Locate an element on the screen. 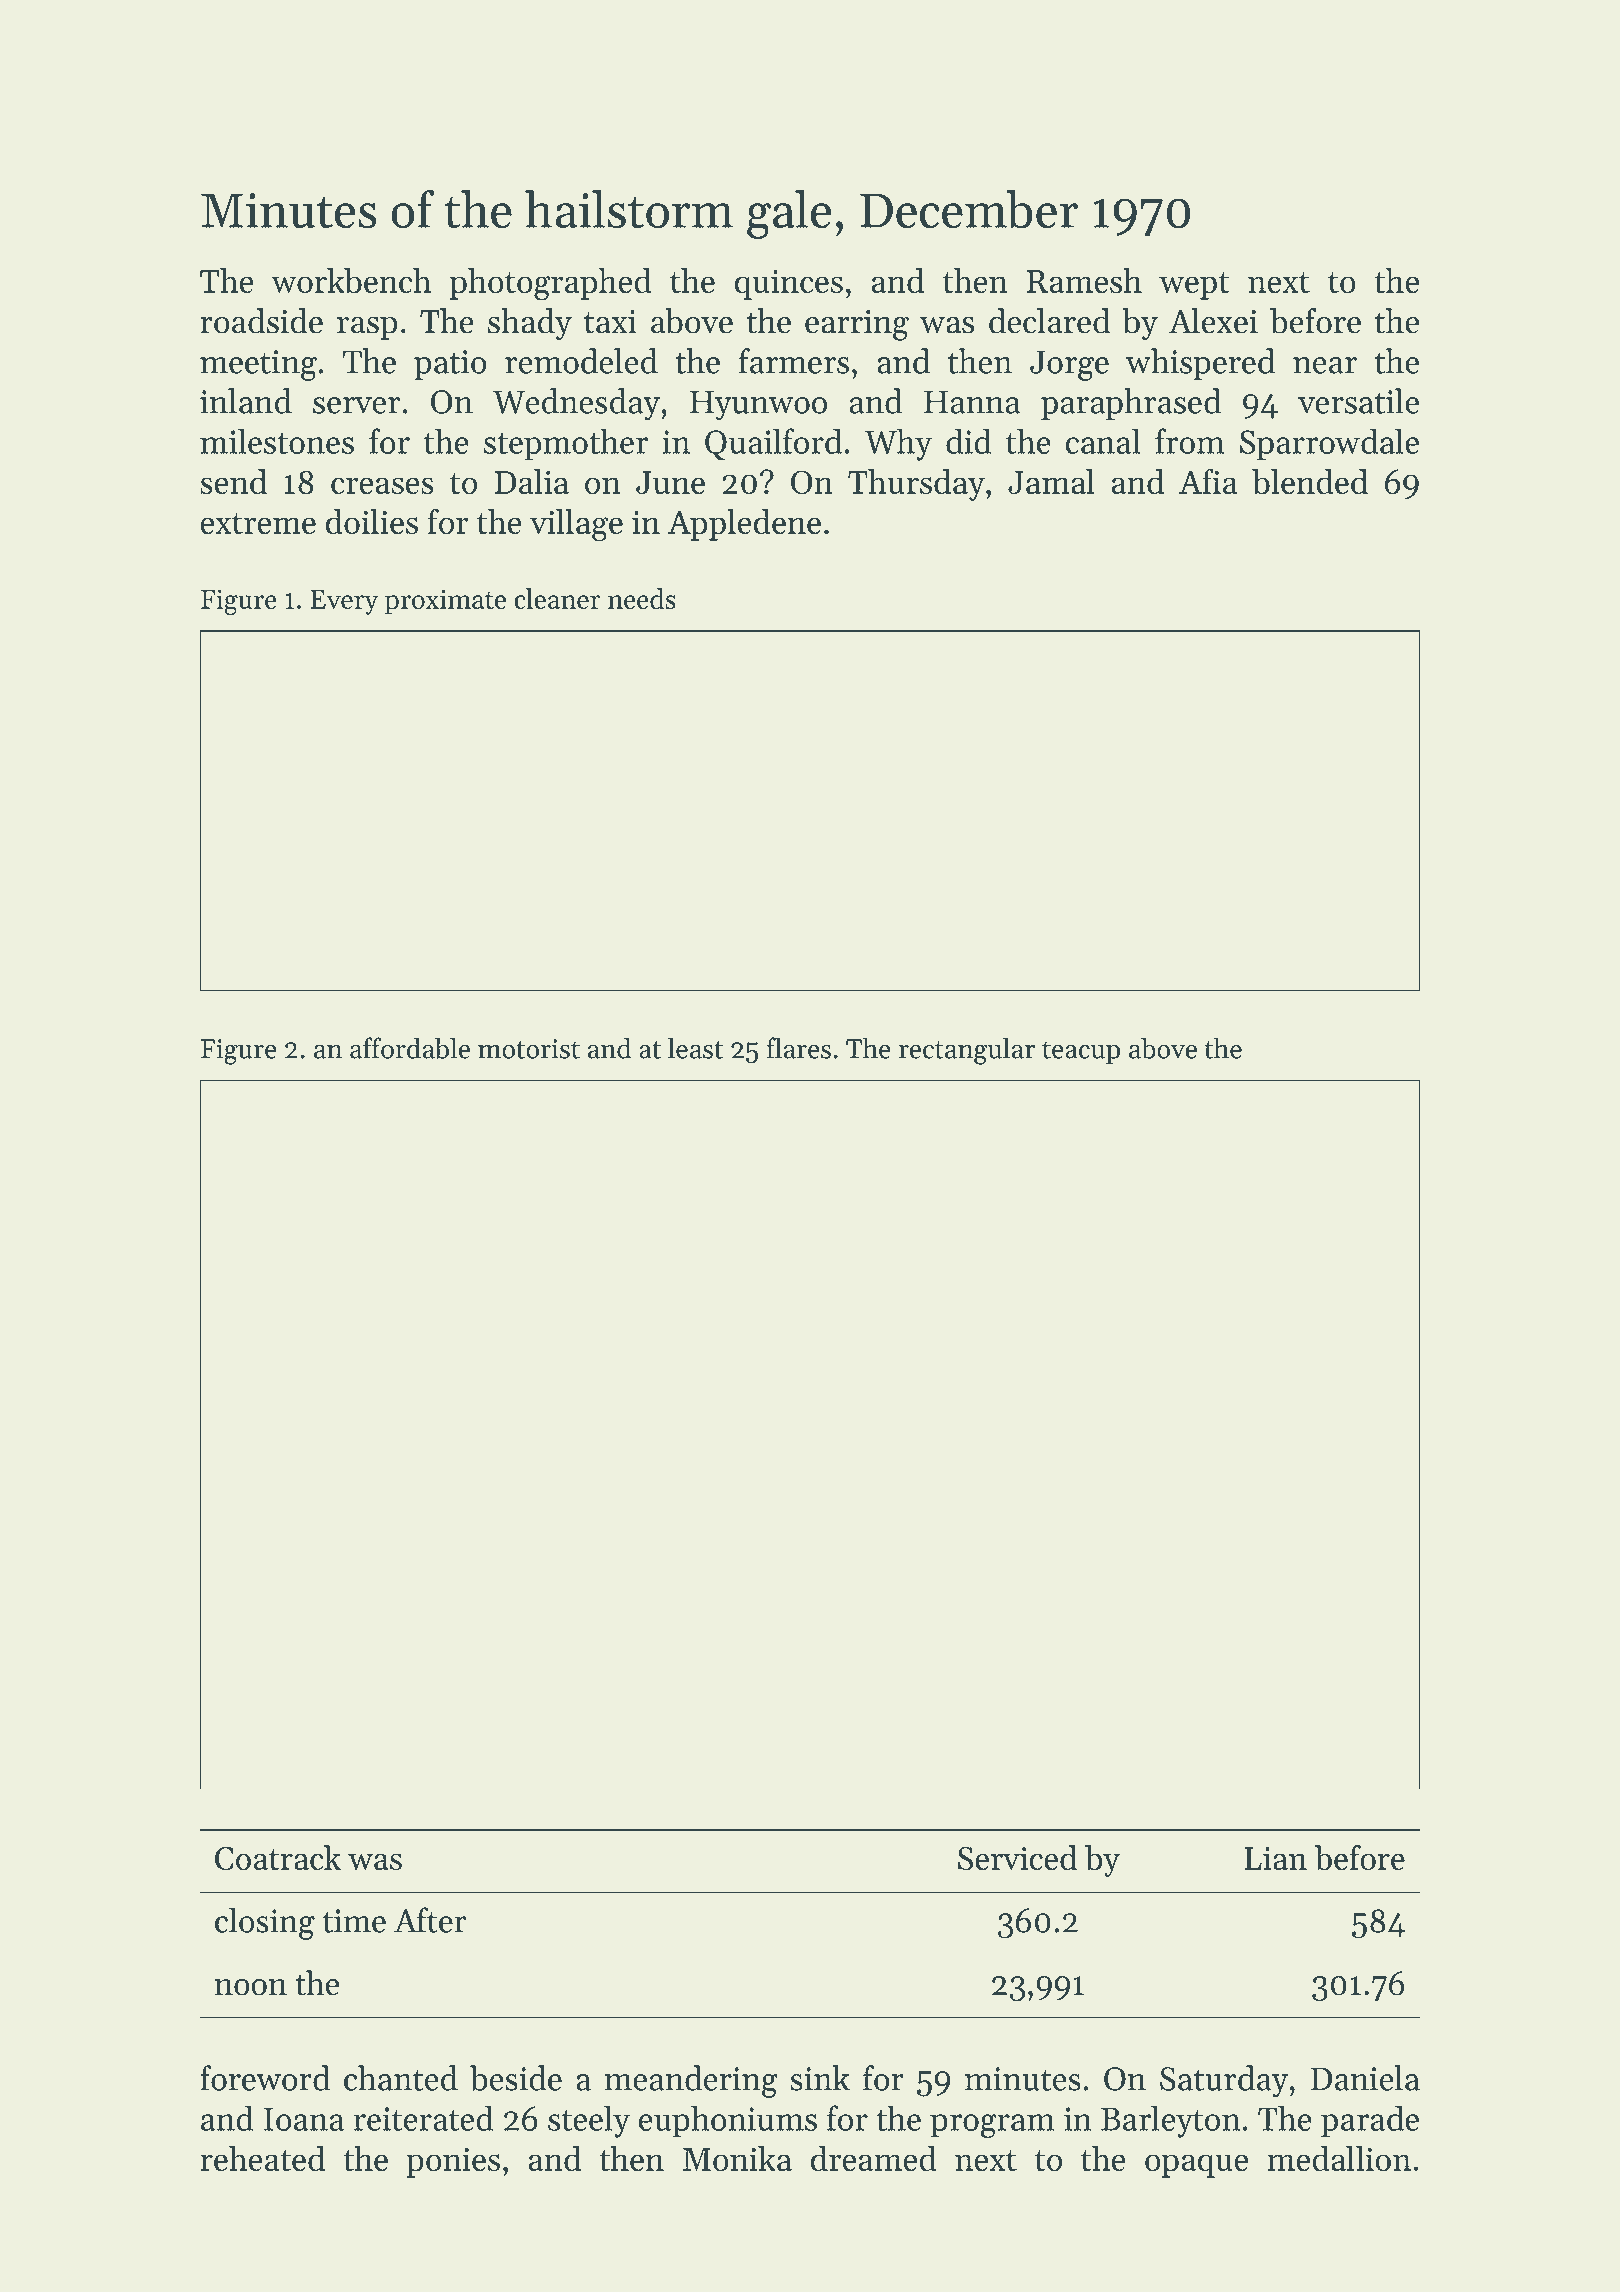 This screenshot has width=1620, height=2292. reheated is located at coordinates (262, 2158).
